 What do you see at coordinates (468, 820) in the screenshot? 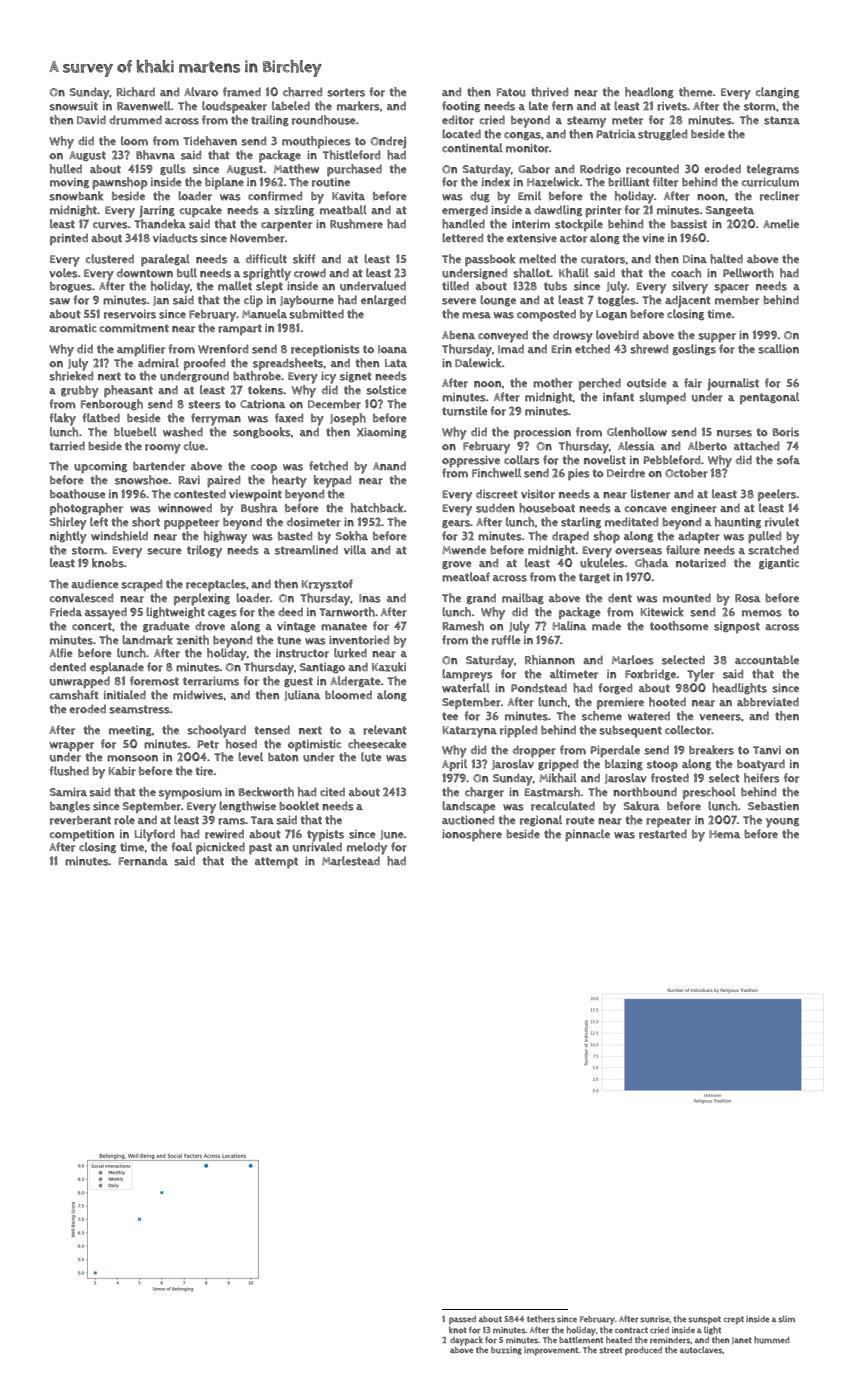
I see `auctioned` at bounding box center [468, 820].
